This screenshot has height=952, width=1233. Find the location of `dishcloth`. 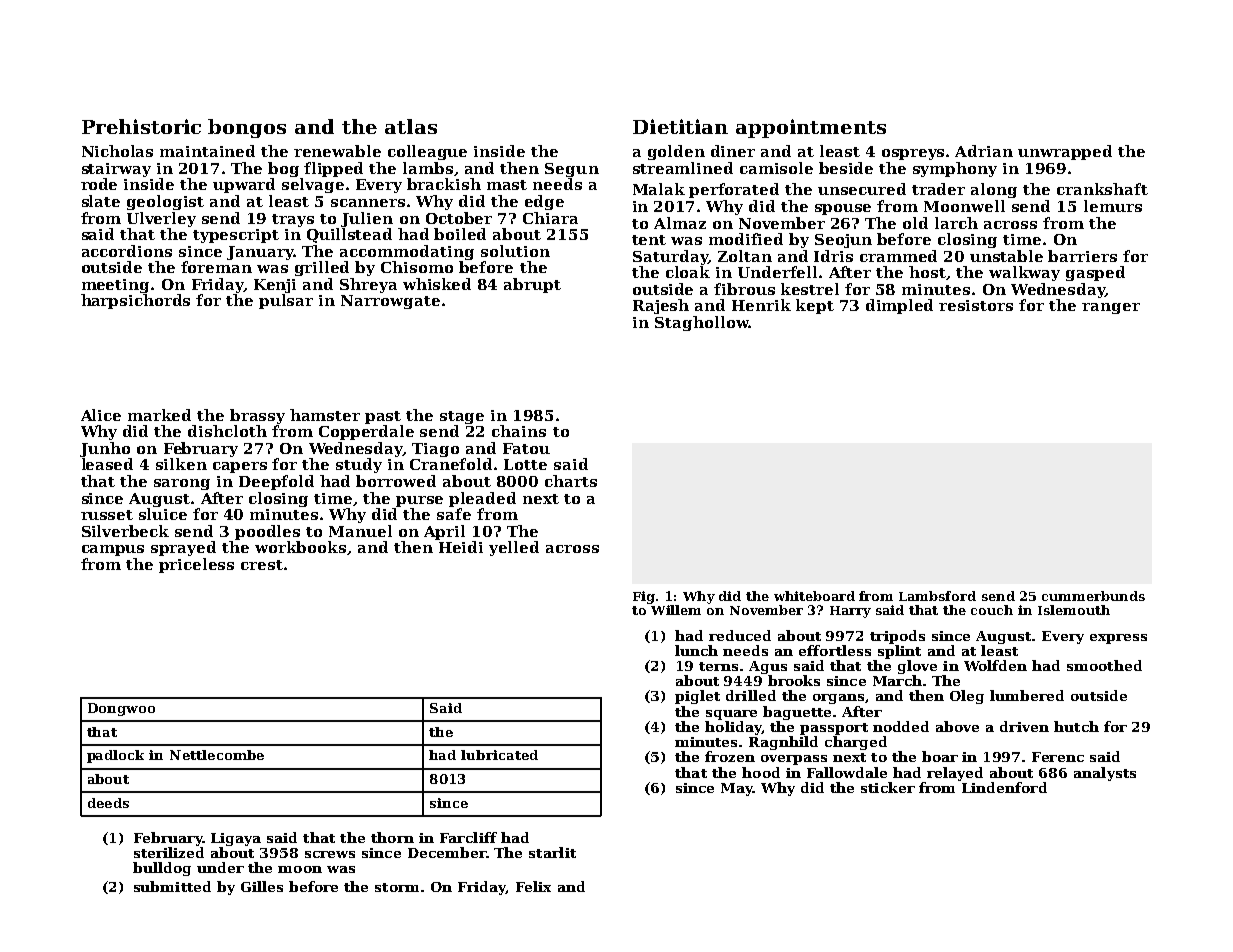

dishcloth is located at coordinates (227, 431).
